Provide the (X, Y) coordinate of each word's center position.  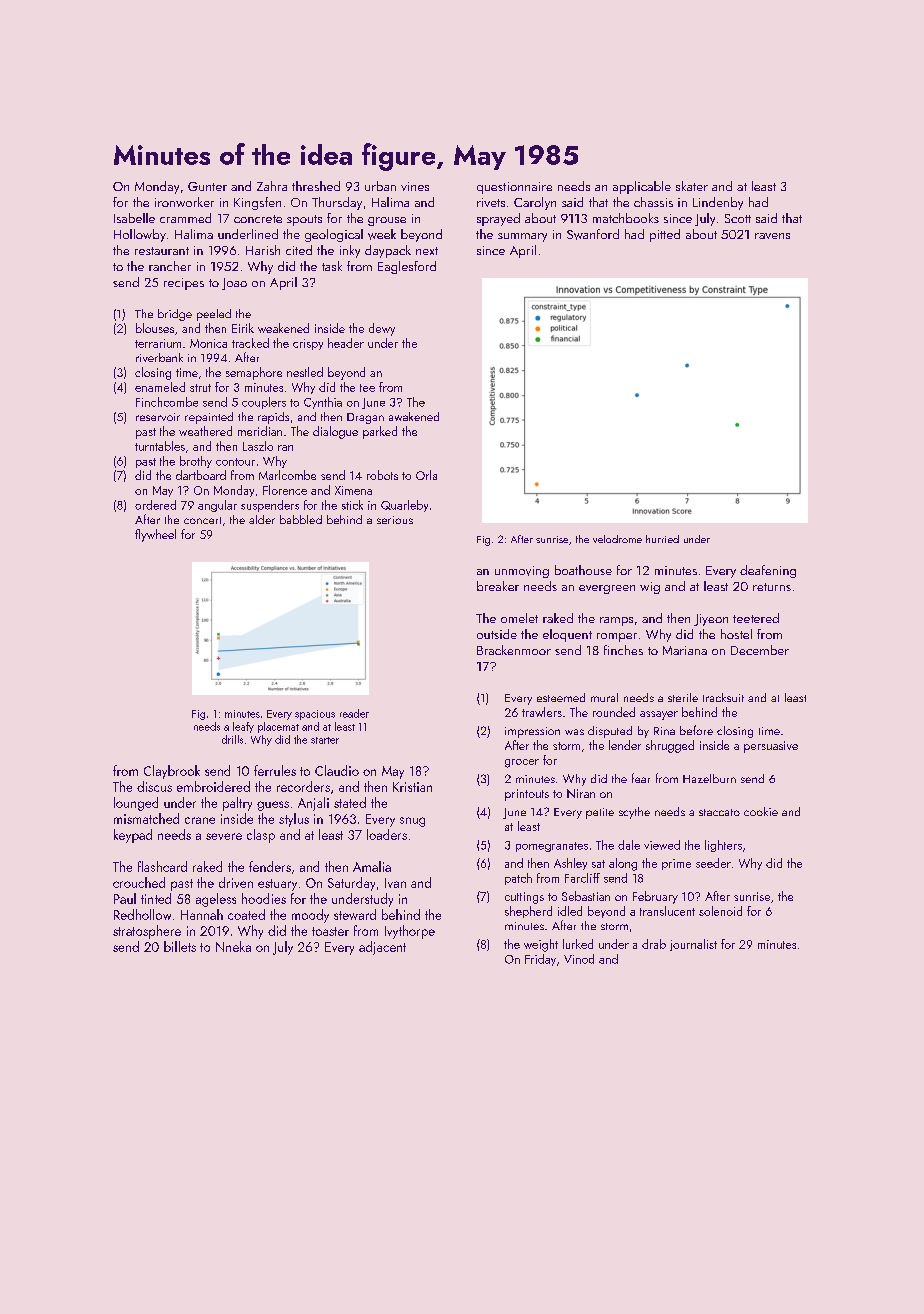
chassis (653, 202)
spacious (315, 715)
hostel (736, 634)
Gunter (207, 186)
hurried (662, 539)
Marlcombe (287, 475)
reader (354, 713)
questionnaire (514, 188)
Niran (581, 793)
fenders (270, 866)
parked (380, 432)
